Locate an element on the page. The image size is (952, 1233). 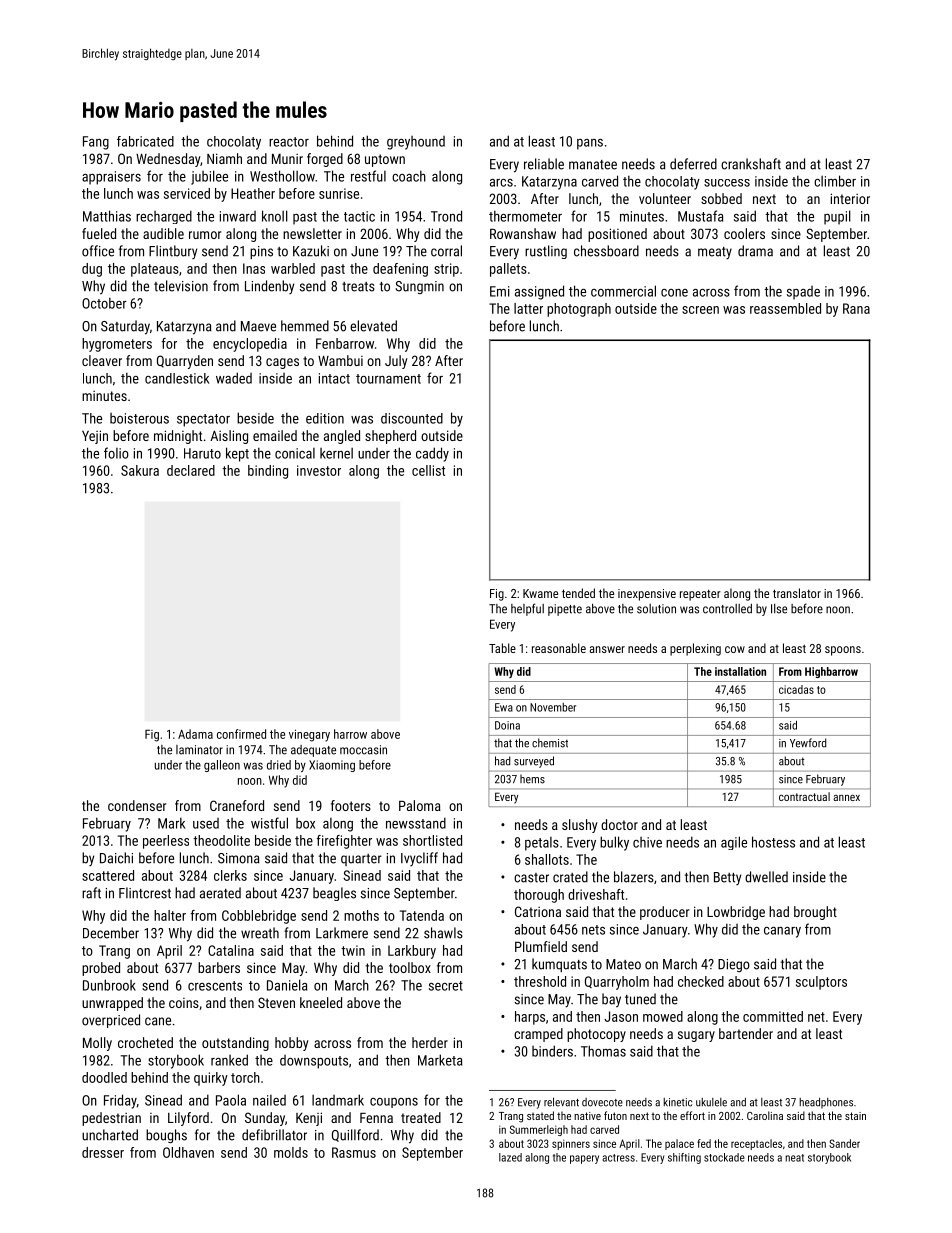
Simona is located at coordinates (238, 858).
